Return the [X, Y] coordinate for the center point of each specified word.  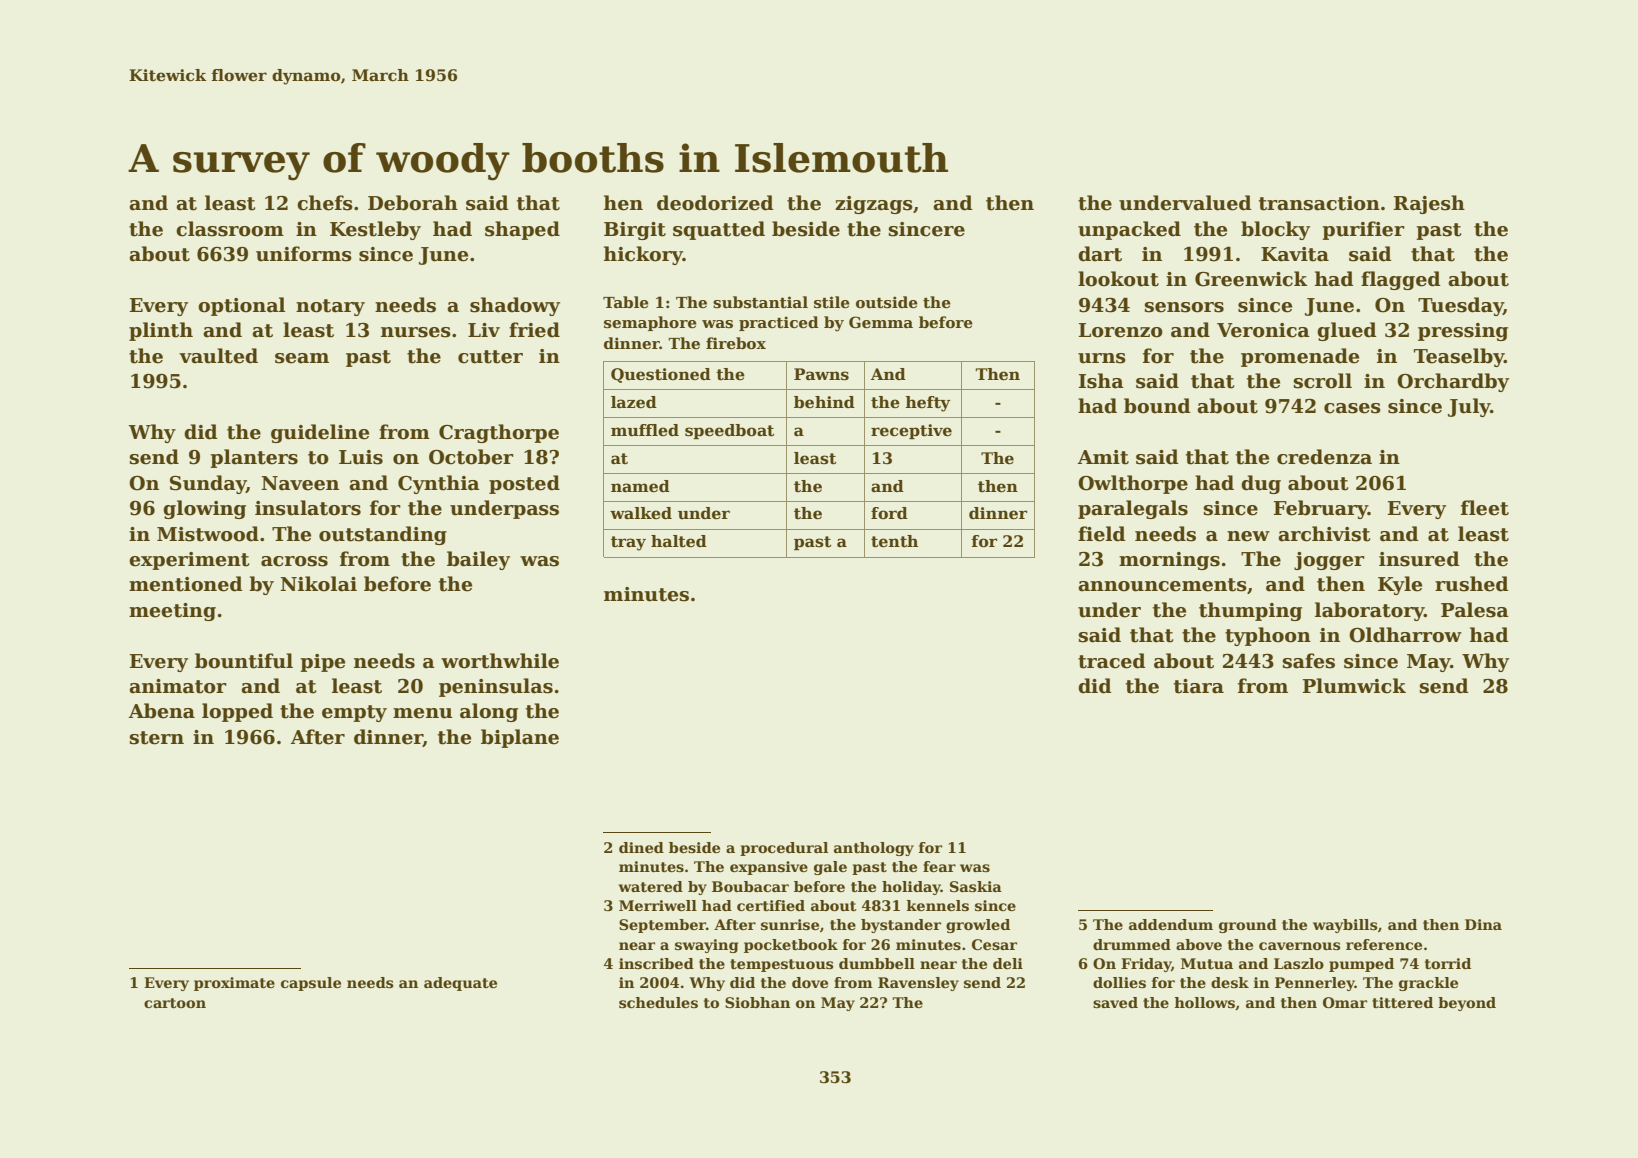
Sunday [208, 484]
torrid [1448, 963]
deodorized [715, 203]
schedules [658, 1002]
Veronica [1263, 330]
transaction [1319, 203]
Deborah [413, 203]
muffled [645, 430]
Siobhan [757, 1002]
